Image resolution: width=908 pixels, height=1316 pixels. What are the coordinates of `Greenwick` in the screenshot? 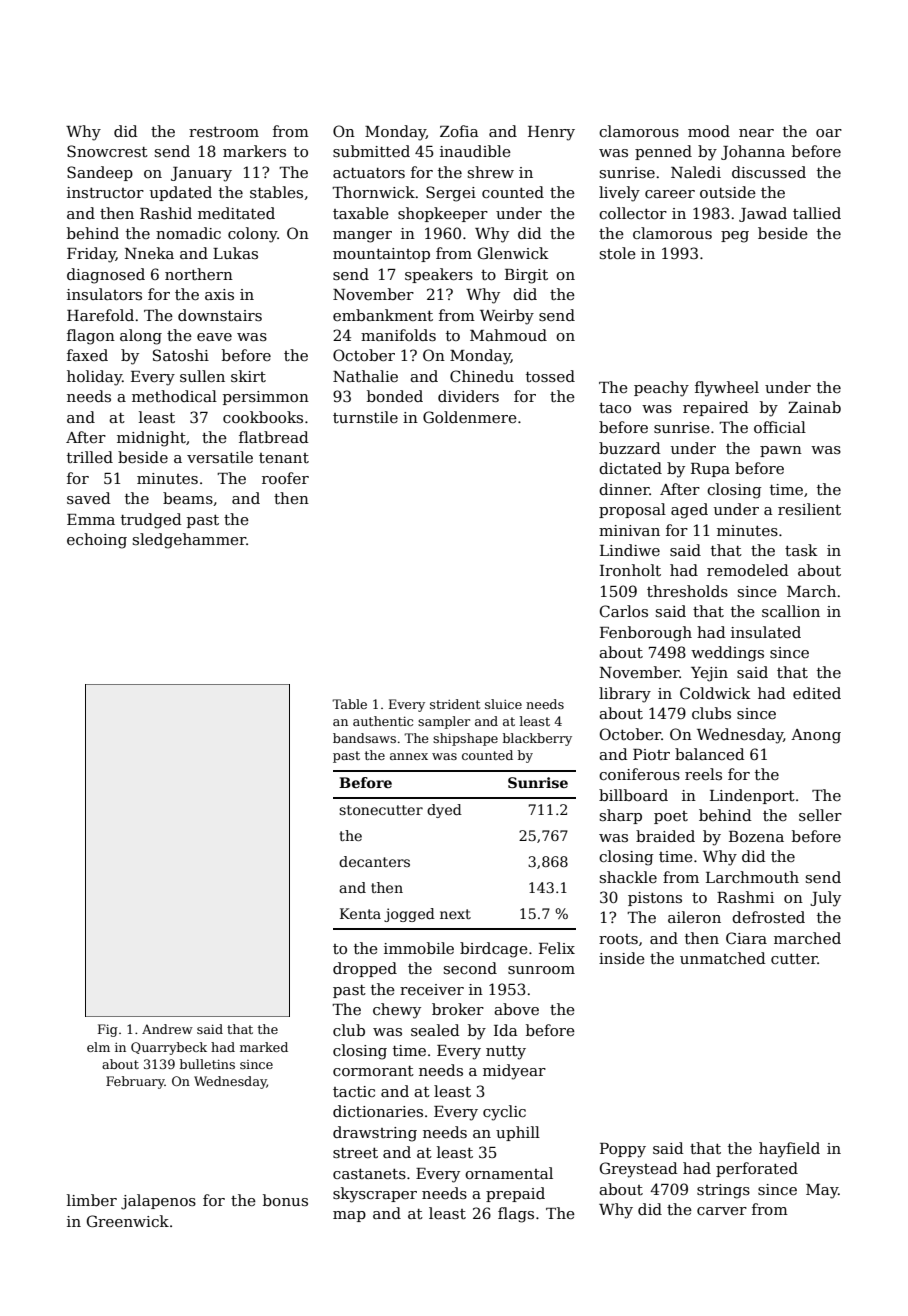 It's located at (128, 1221).
